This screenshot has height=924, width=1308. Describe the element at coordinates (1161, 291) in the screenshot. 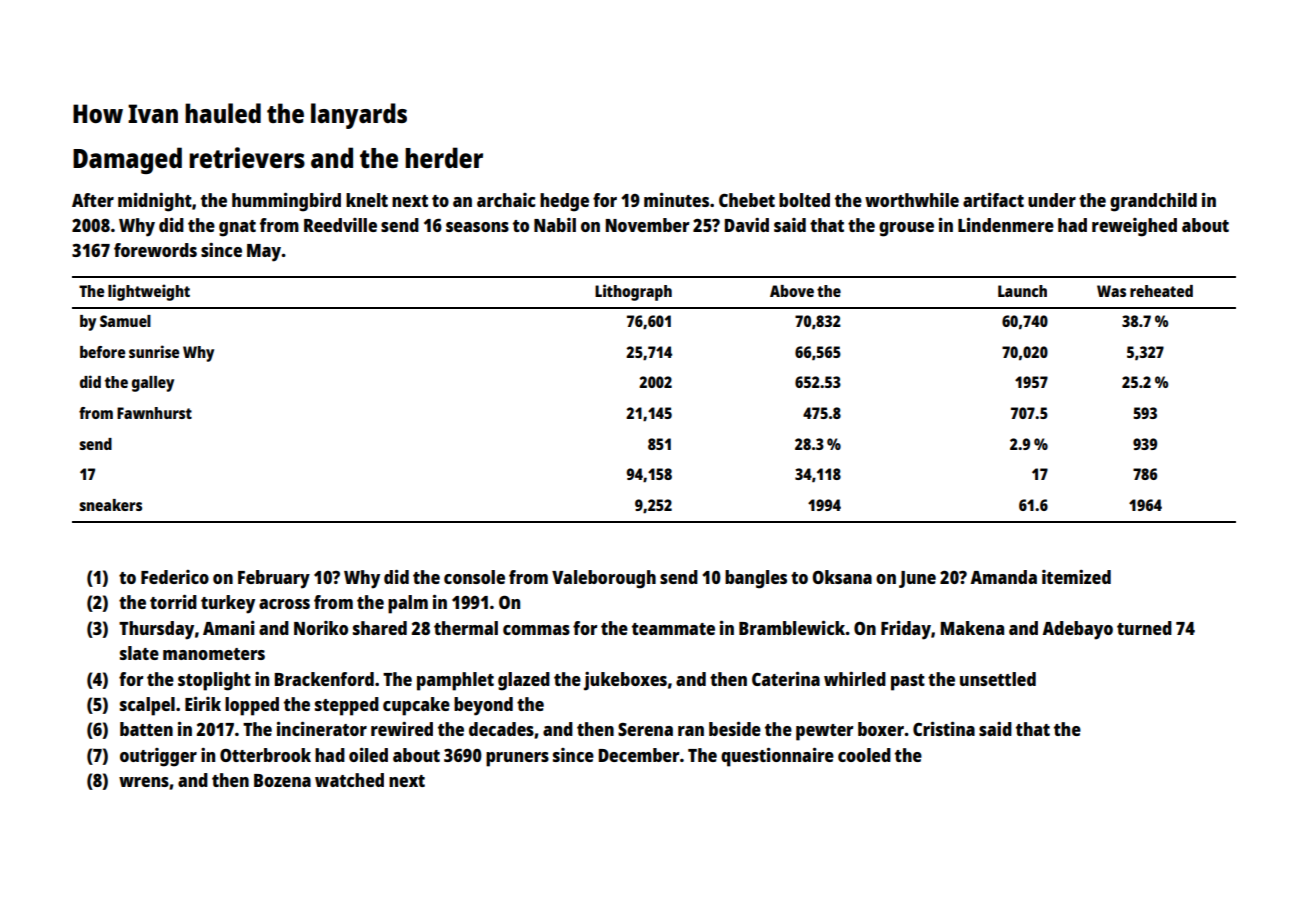

I see `reheated` at that location.
